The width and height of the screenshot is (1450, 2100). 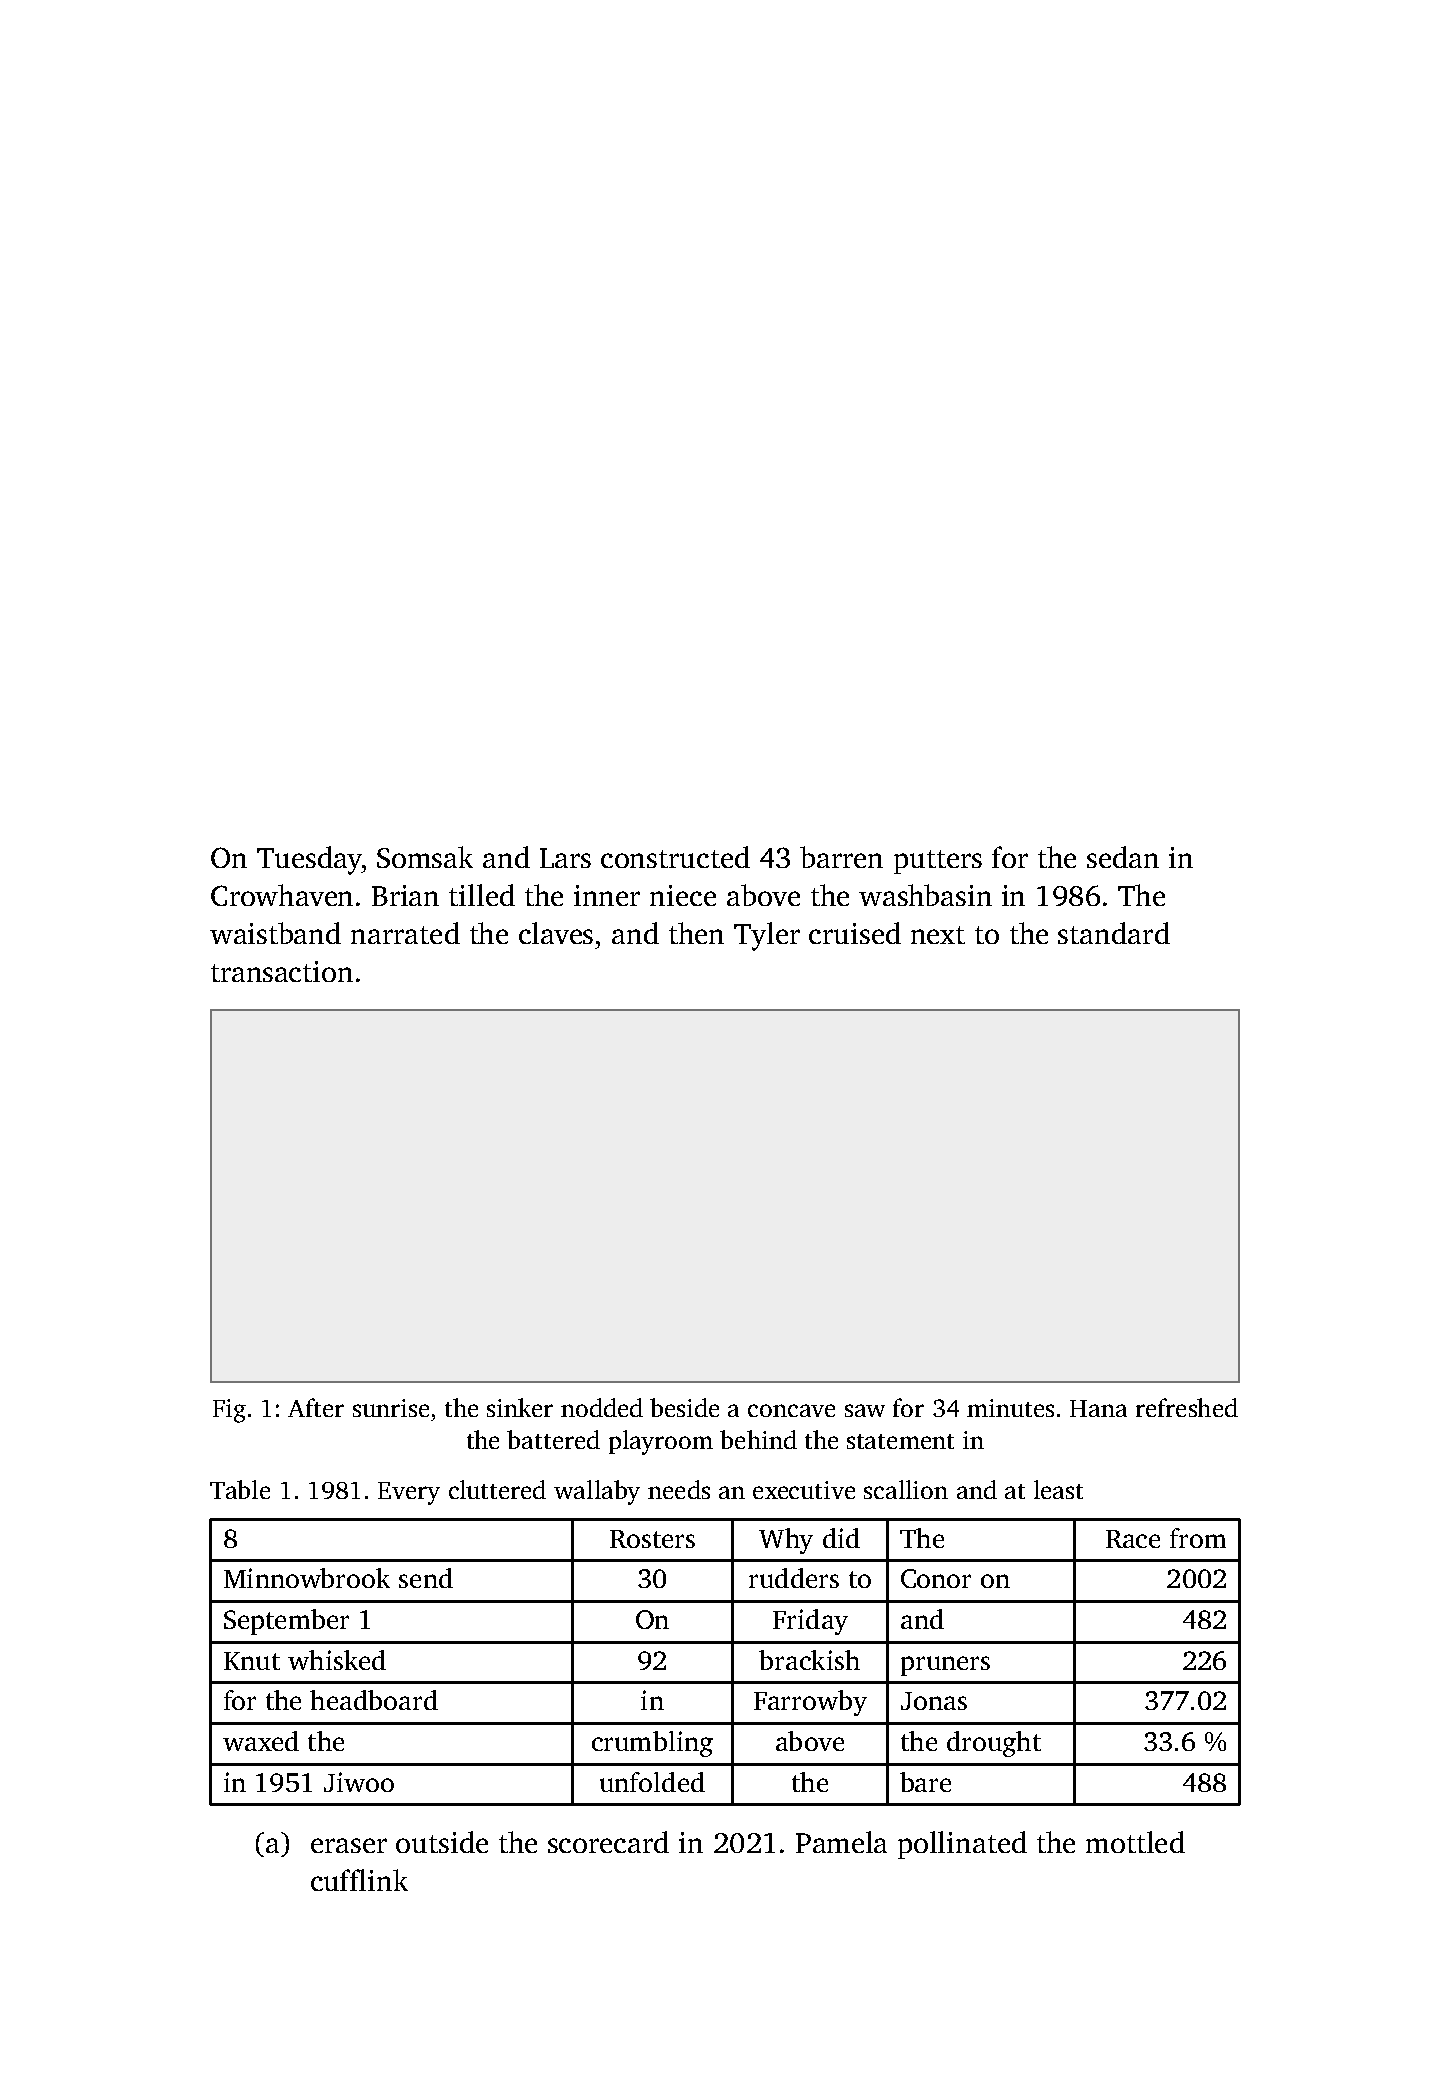 What do you see at coordinates (841, 857) in the screenshot?
I see `barren` at bounding box center [841, 857].
